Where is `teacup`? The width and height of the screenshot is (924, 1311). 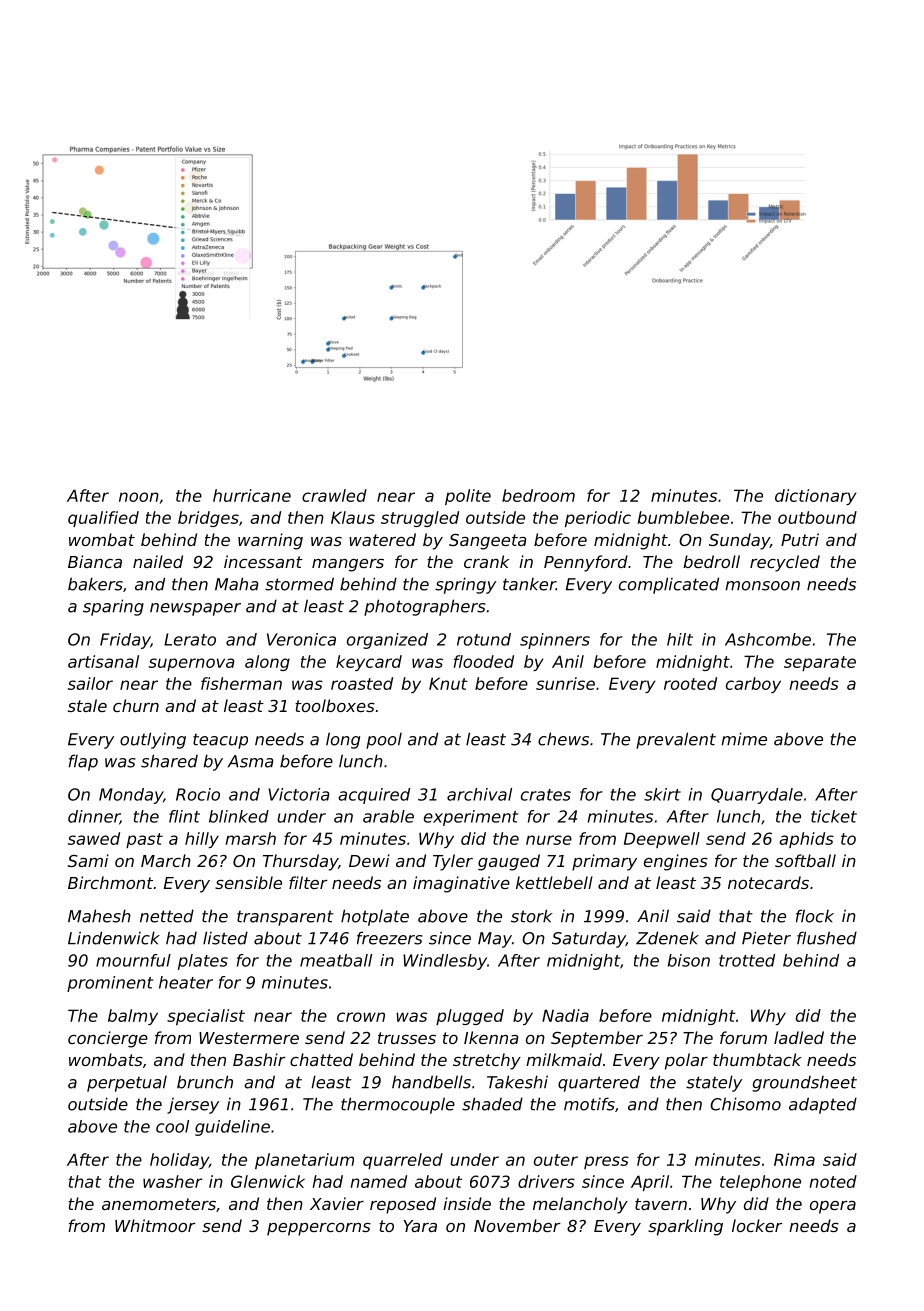
teacup is located at coordinates (220, 741).
